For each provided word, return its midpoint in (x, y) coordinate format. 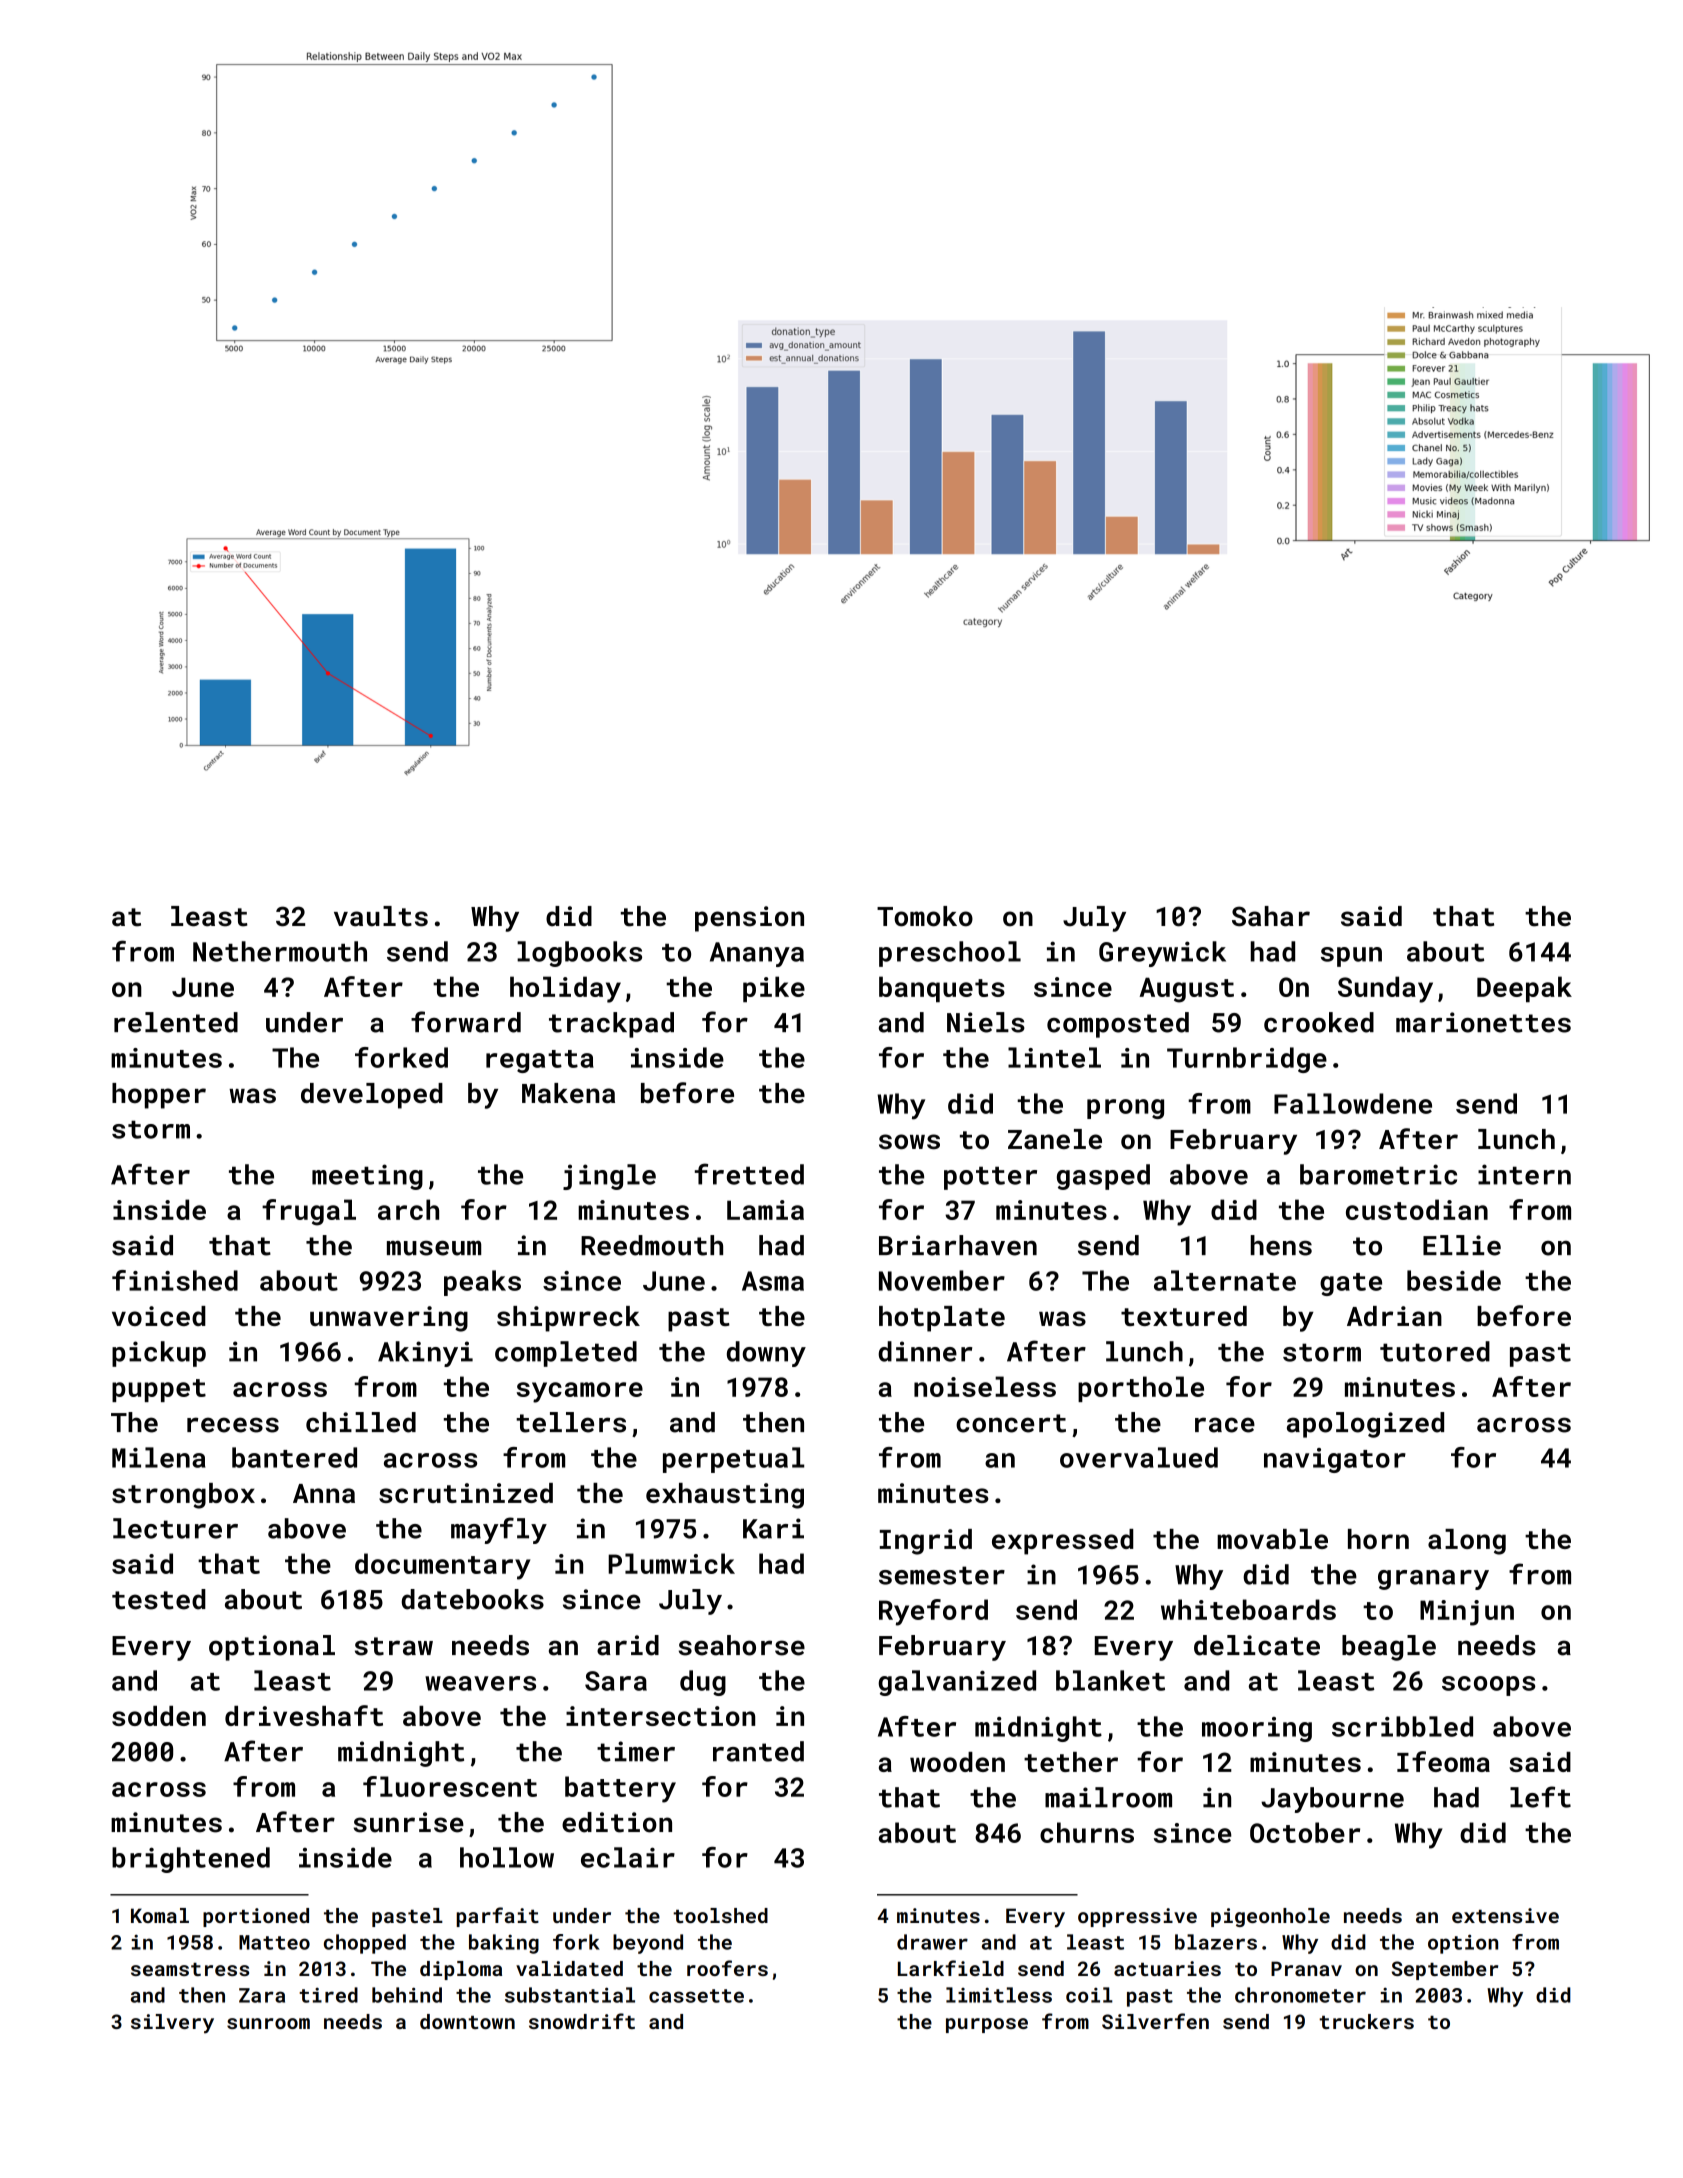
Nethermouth (280, 951)
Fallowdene (1353, 1103)
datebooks (472, 1599)
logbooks (579, 954)
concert (1011, 1423)
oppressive (1137, 1917)
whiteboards (1248, 1609)
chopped (365, 1944)
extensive (1505, 1915)
